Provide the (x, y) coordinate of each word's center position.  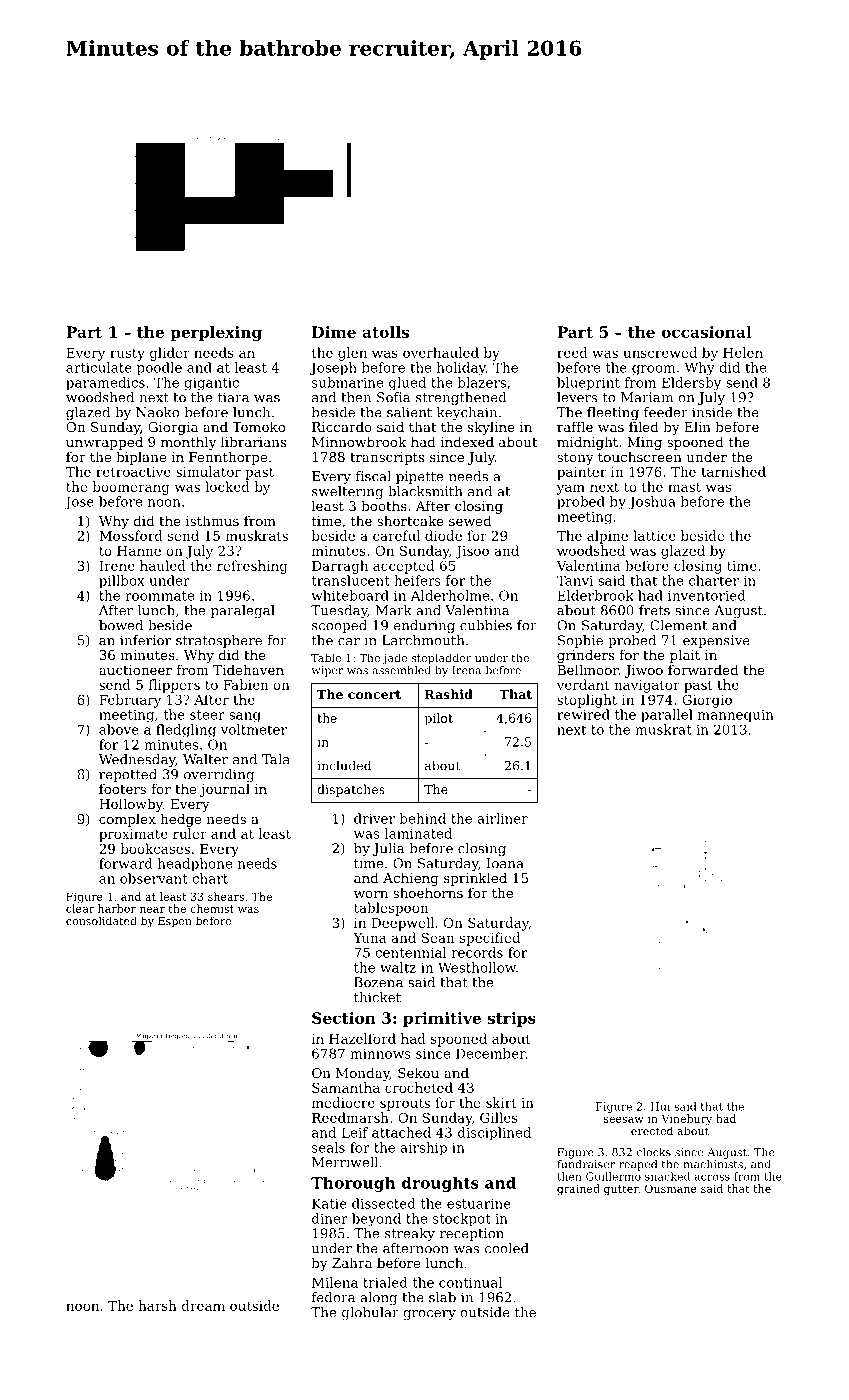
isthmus (212, 520)
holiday (461, 369)
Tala (276, 759)
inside (712, 412)
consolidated (101, 920)
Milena (335, 1282)
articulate (99, 367)
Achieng (411, 879)
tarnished (733, 471)
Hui (660, 1106)
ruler (190, 833)
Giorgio (707, 701)
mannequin (736, 716)
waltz (398, 967)
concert (374, 694)
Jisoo (472, 552)
